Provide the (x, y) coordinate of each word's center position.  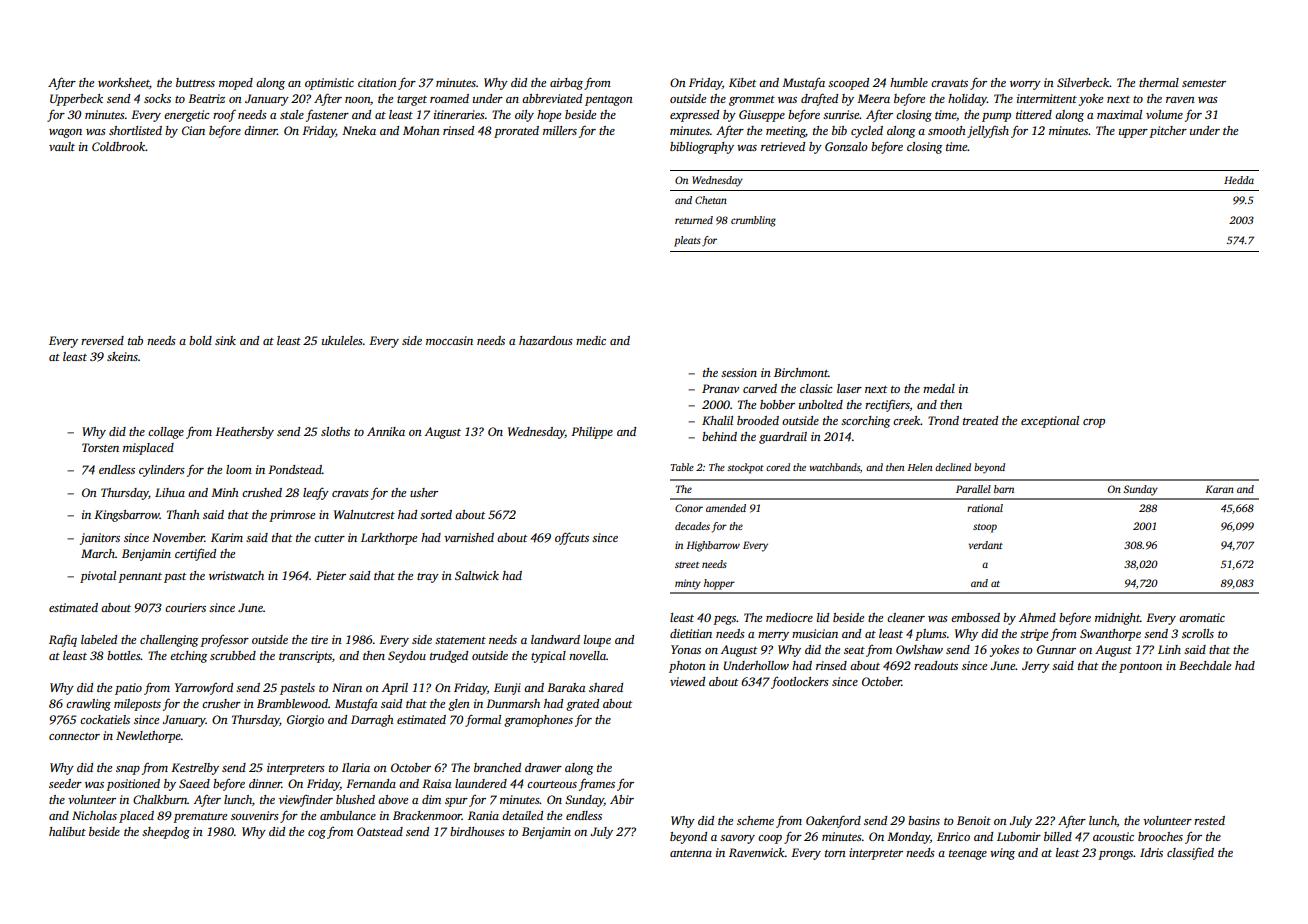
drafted (819, 99)
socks (157, 98)
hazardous (546, 340)
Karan (1219, 489)
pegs (724, 620)
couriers (185, 607)
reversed (102, 340)
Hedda (1239, 180)
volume (1164, 114)
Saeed (194, 783)
